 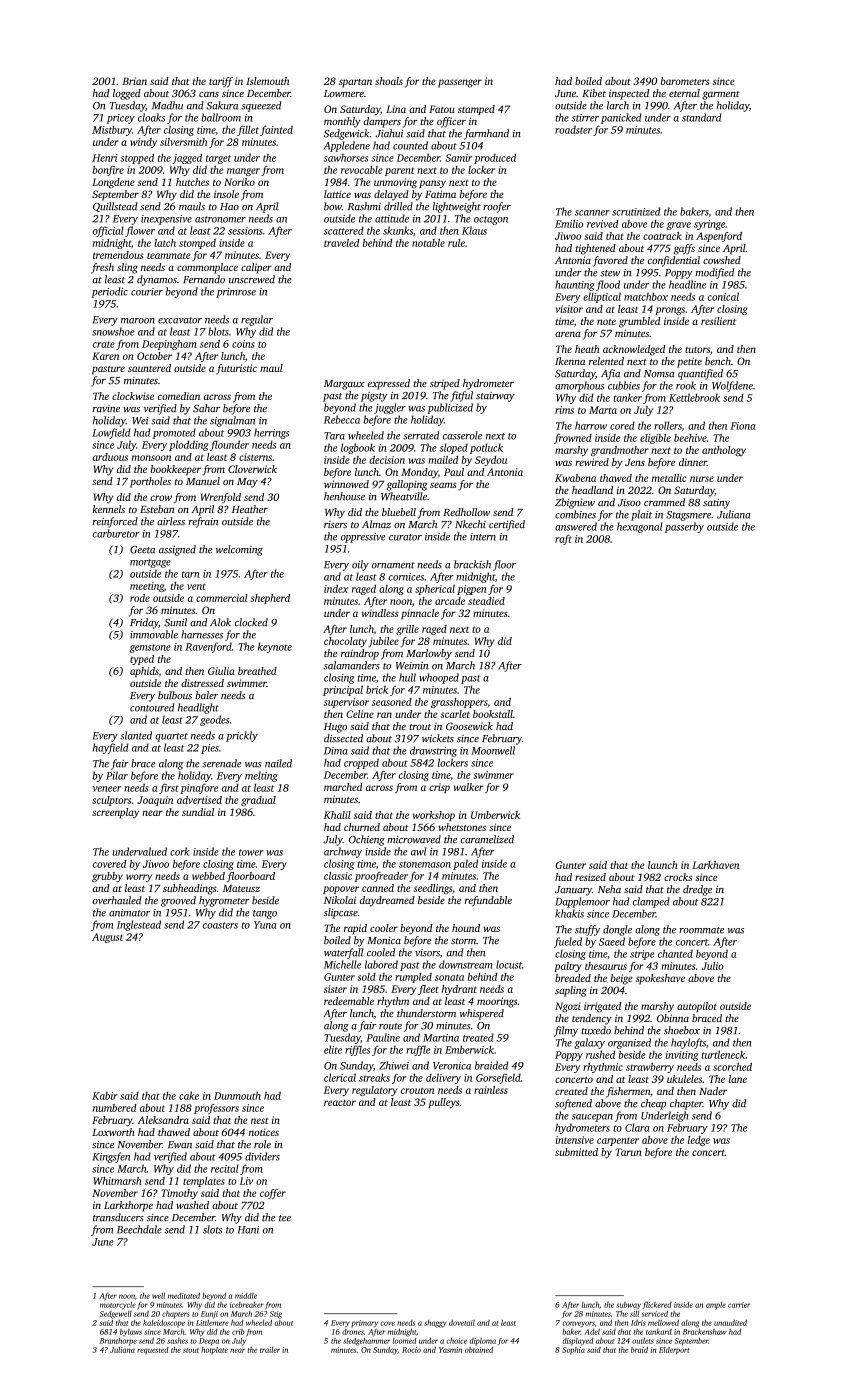 I want to click on barometers, so click(x=685, y=81).
